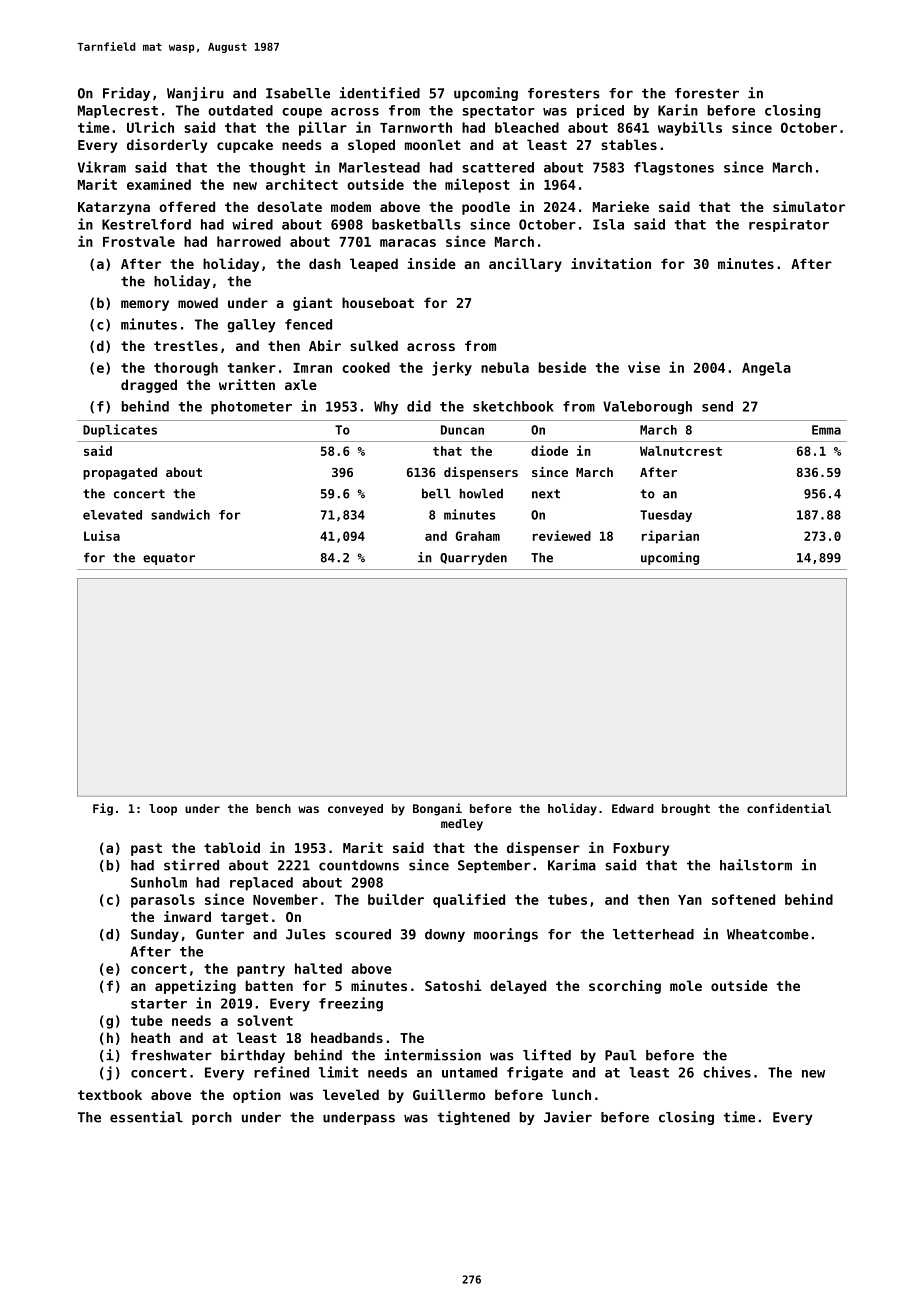  What do you see at coordinates (678, 110) in the image?
I see `Karin` at bounding box center [678, 110].
